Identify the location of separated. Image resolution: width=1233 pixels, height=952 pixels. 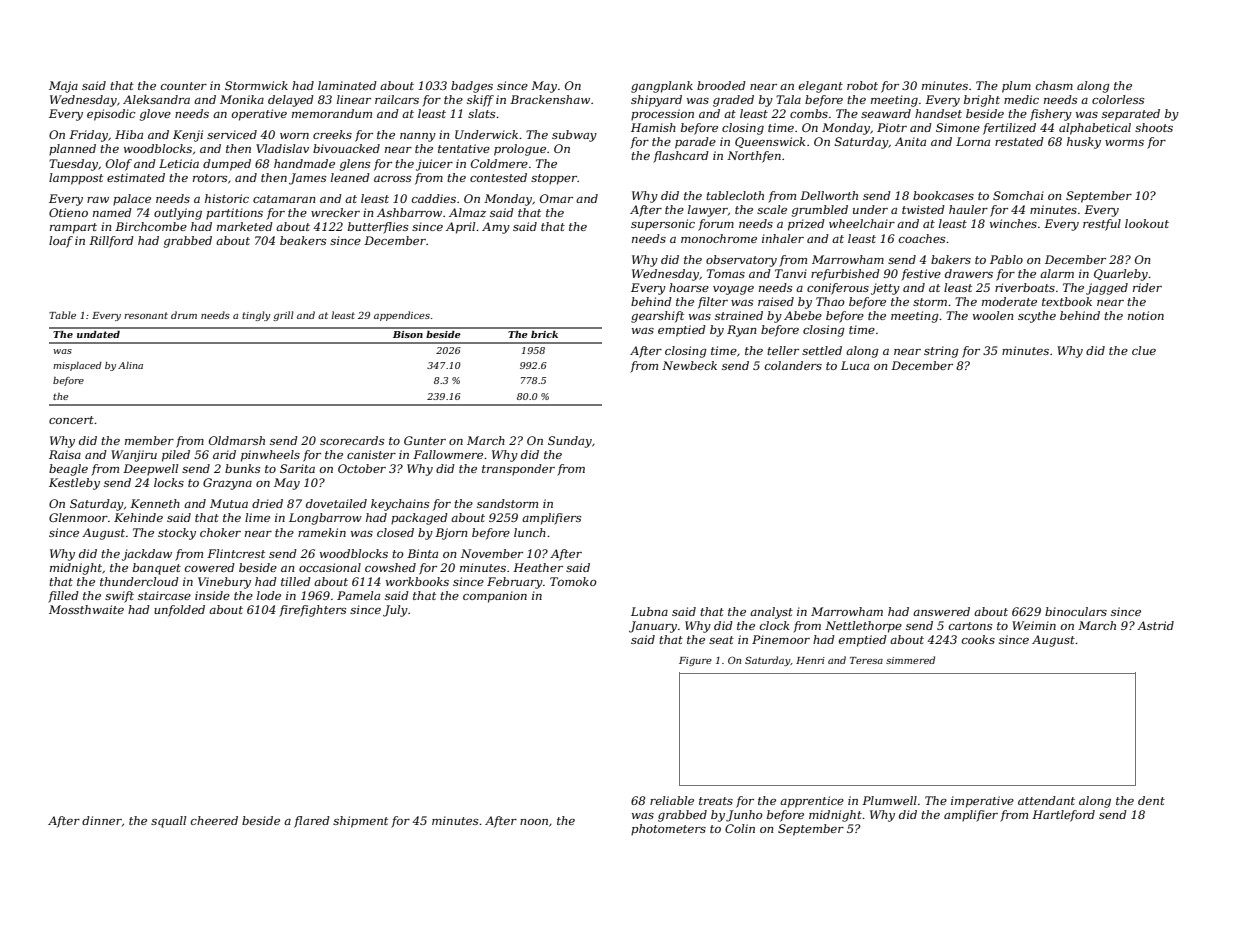
(1131, 115).
